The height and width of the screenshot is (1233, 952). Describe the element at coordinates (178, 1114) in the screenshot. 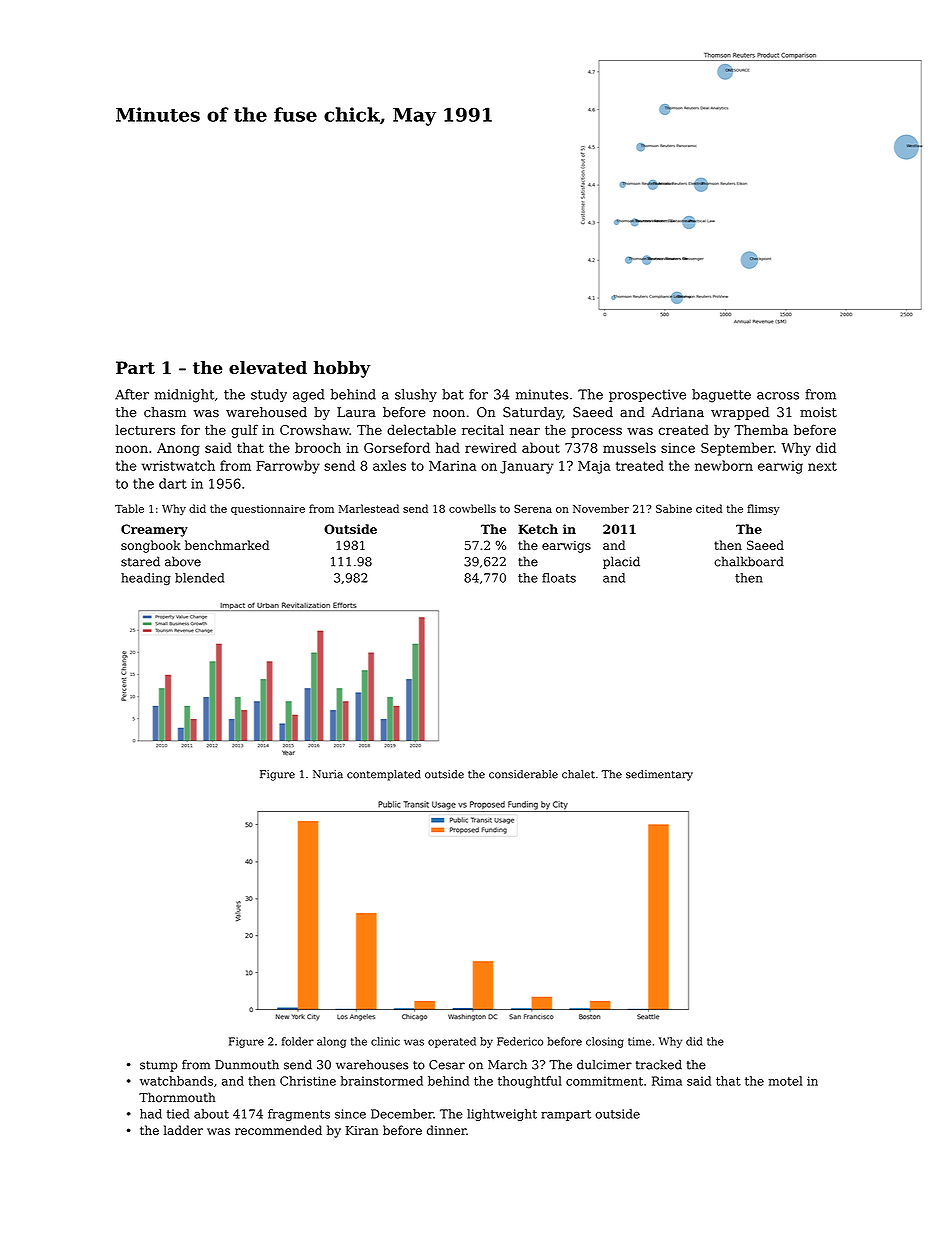

I see `tied` at that location.
